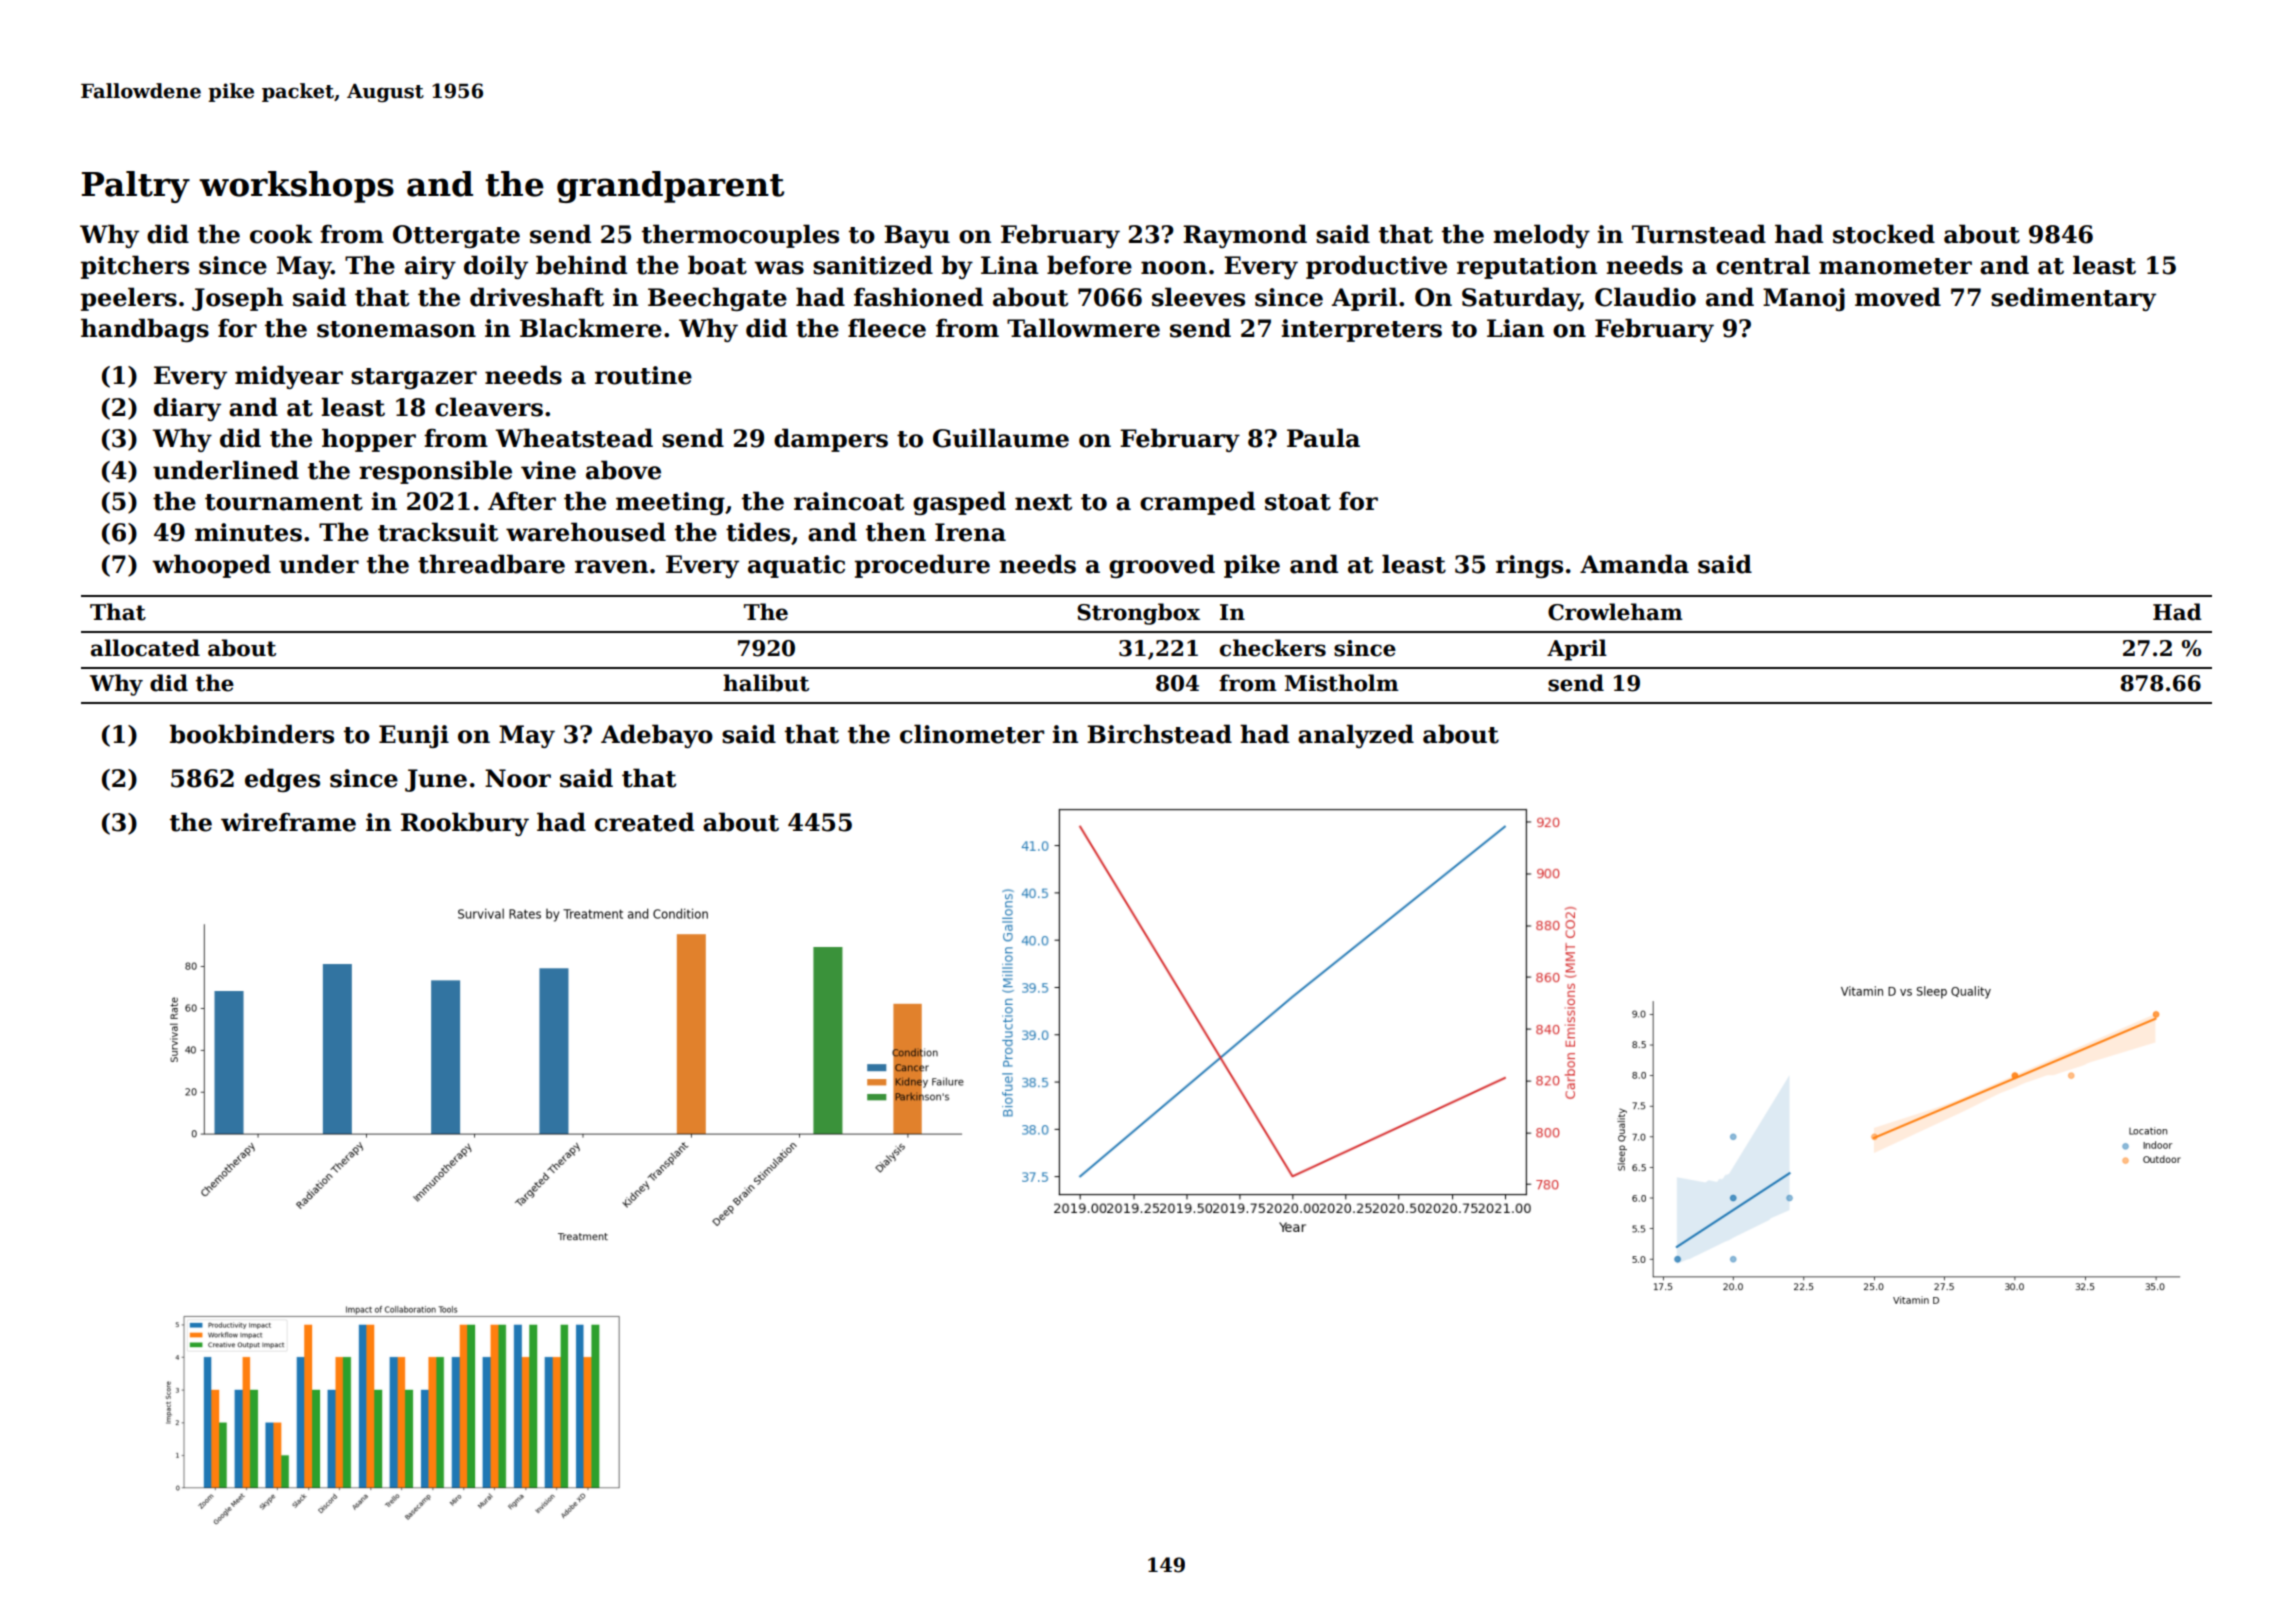 Image resolution: width=2292 pixels, height=1620 pixels. I want to click on halibut, so click(766, 683).
